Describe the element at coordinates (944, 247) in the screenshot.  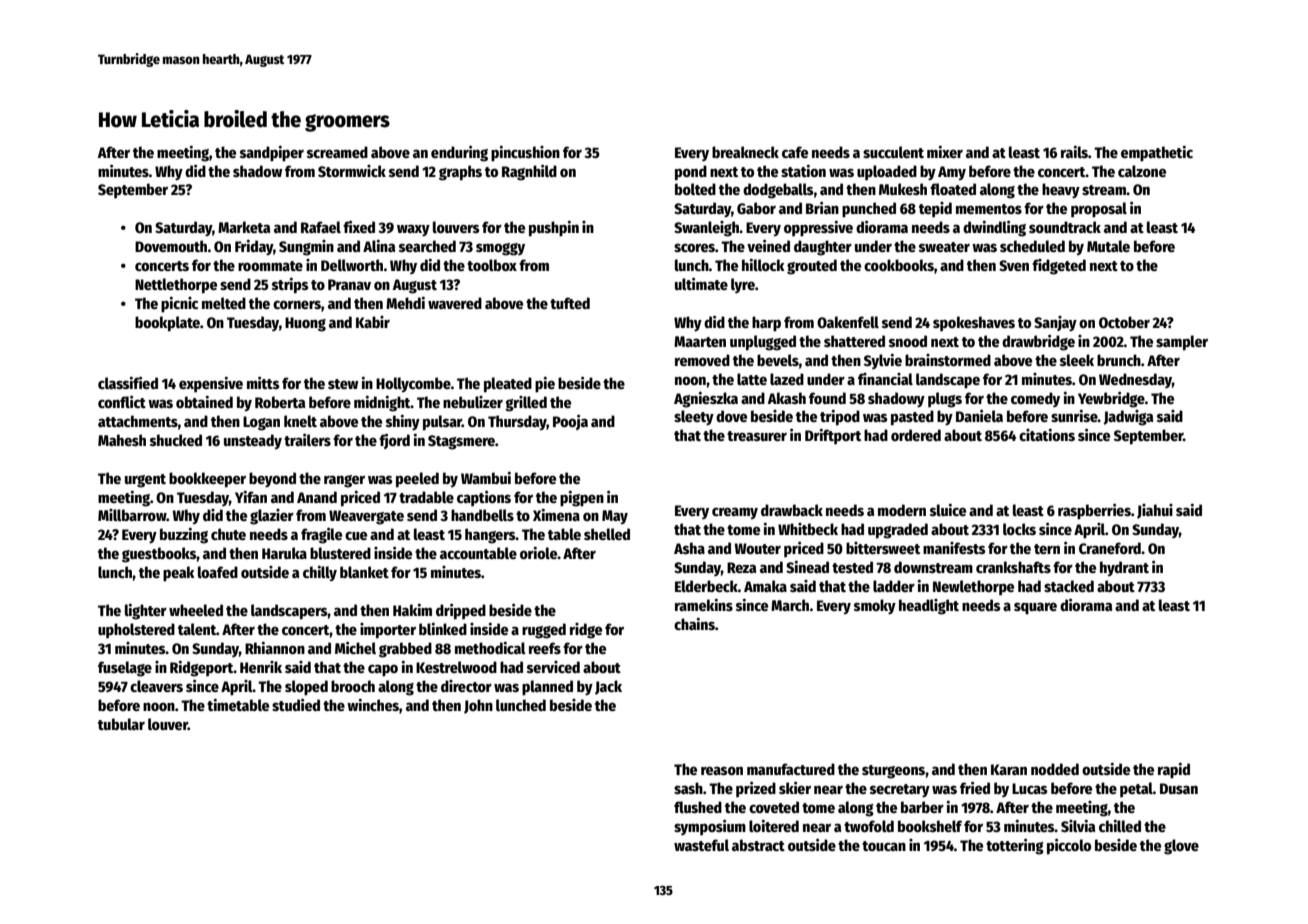
I see `sweater` at that location.
